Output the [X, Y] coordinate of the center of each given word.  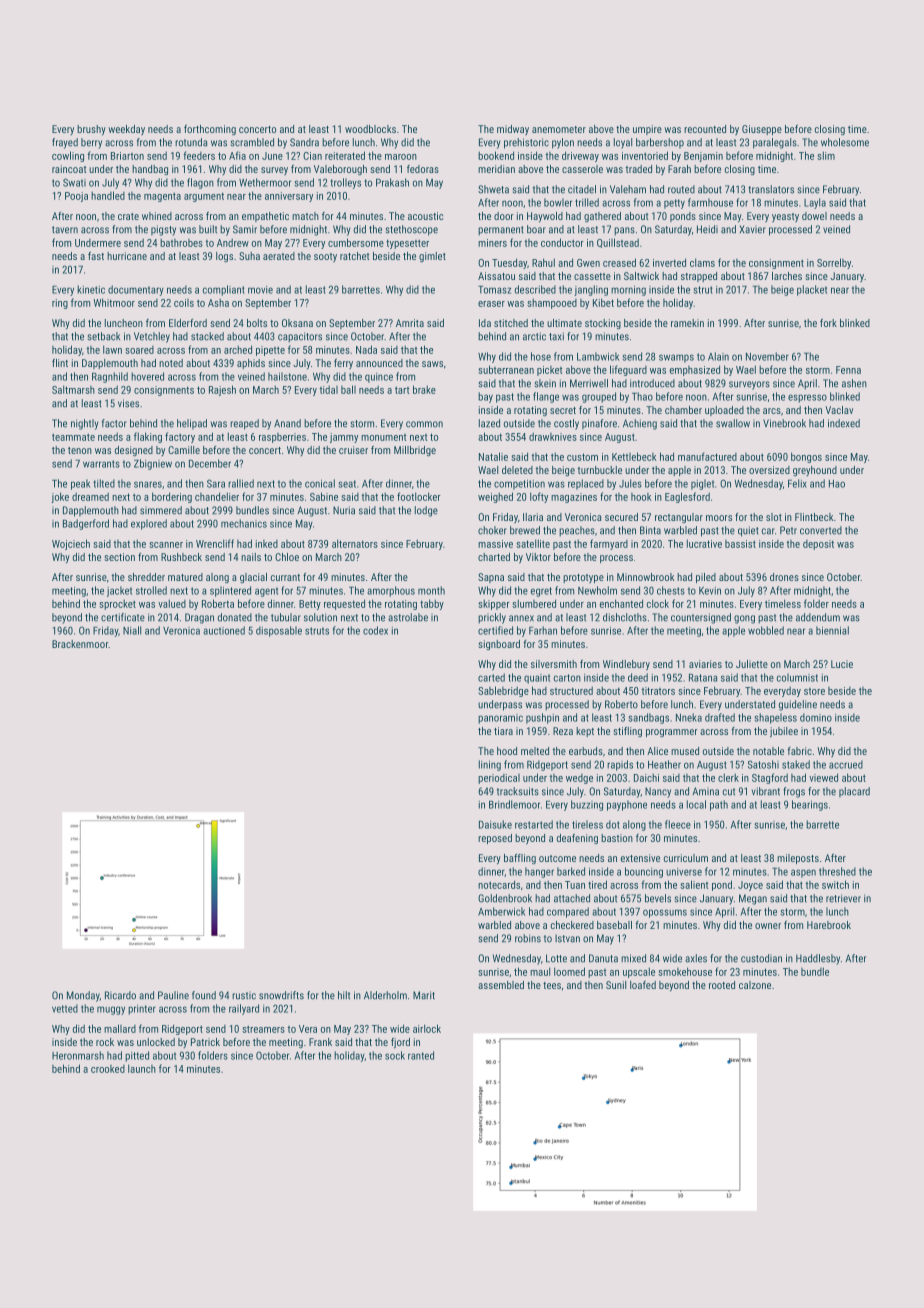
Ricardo [120, 995]
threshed [837, 871]
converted [821, 530]
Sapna [491, 578]
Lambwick [598, 356]
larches [787, 276]
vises [128, 403]
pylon [563, 143]
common [424, 424]
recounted [705, 129]
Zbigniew [153, 464]
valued [172, 603]
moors [719, 518]
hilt [344, 995]
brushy [91, 130]
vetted [65, 1008]
